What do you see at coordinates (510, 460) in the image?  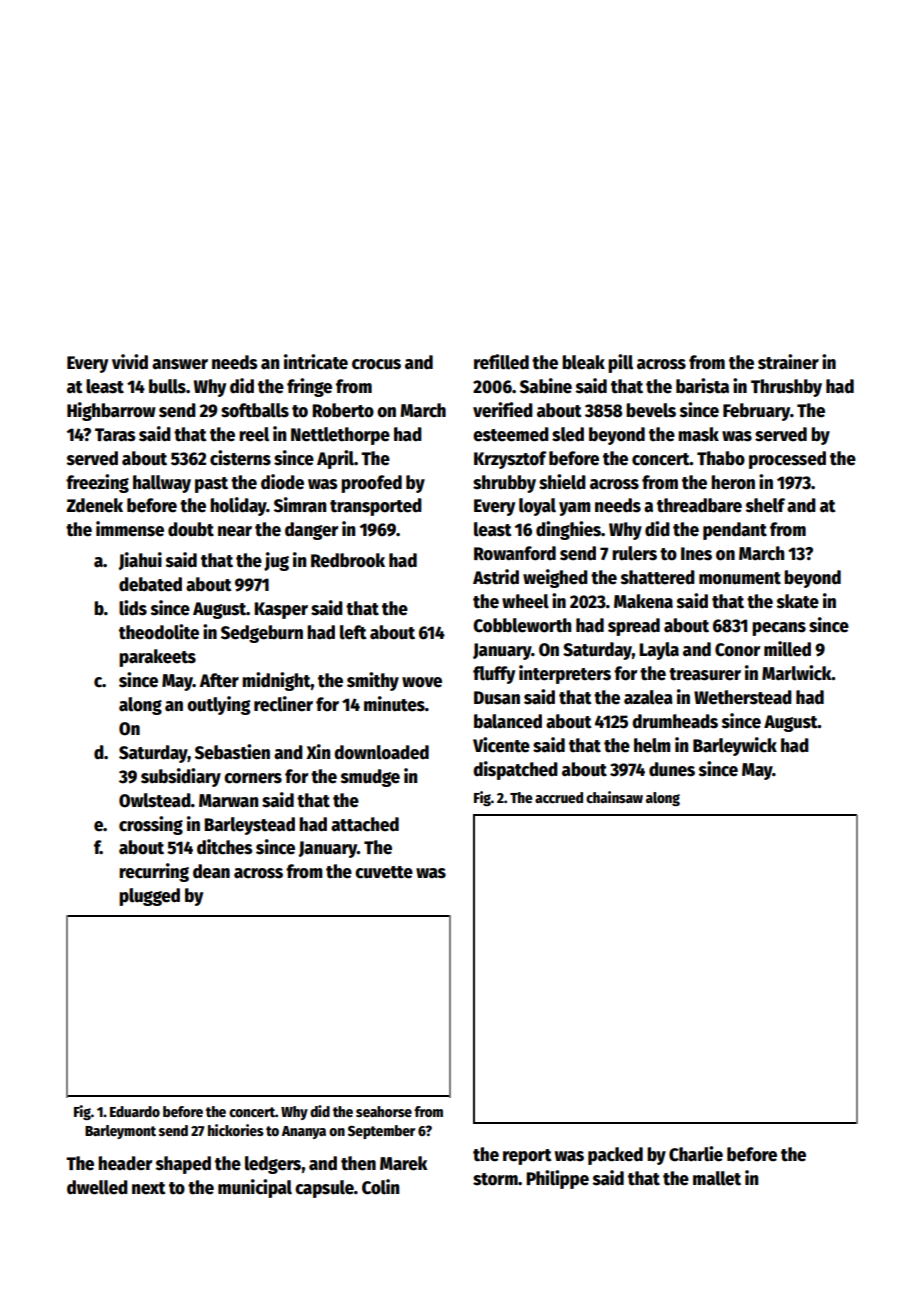 I see `Krzysztof` at bounding box center [510, 460].
